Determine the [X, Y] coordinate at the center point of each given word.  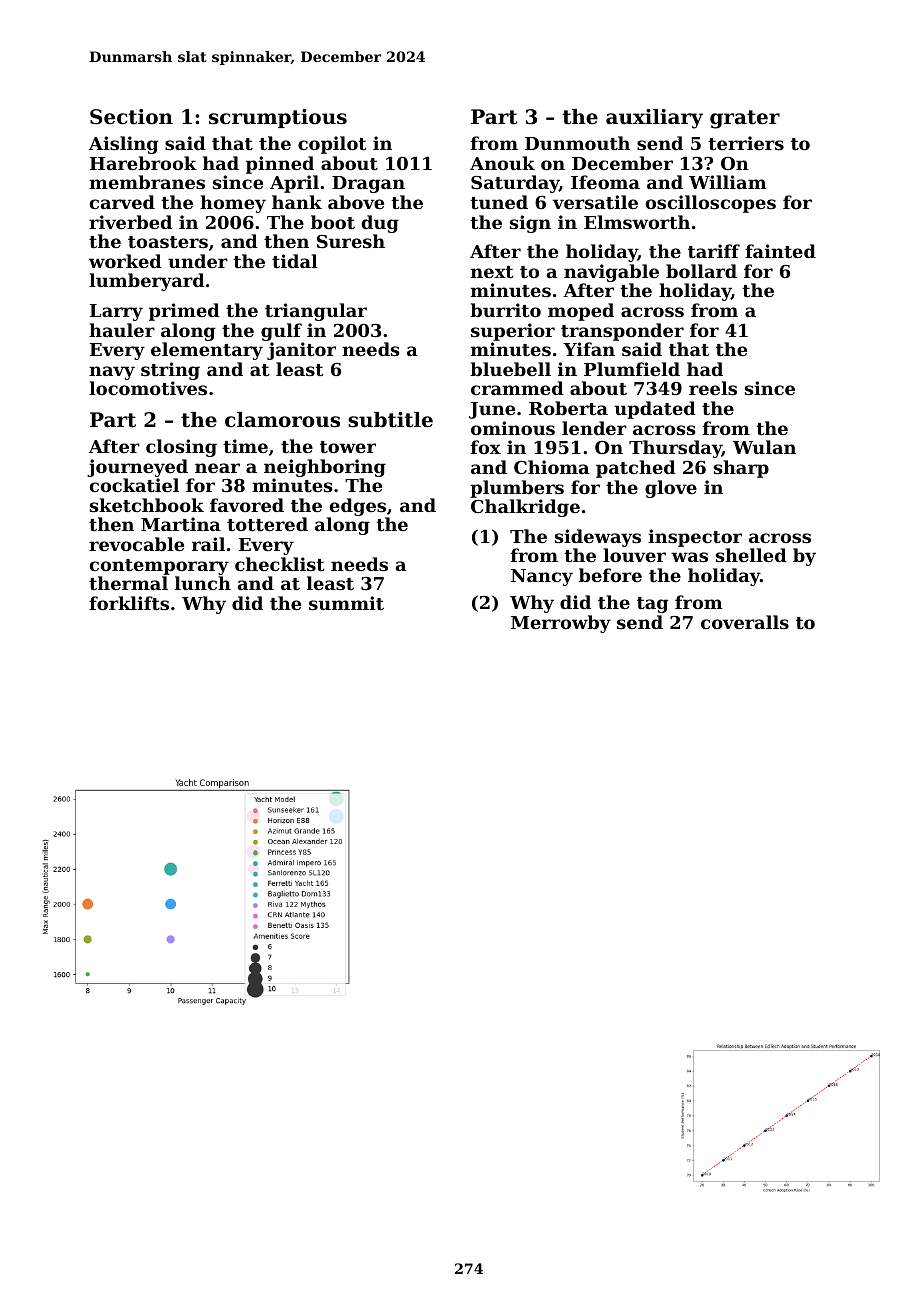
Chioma [551, 467]
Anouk [502, 163]
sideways [598, 538]
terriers [746, 143]
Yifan [589, 349]
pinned [280, 165]
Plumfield [632, 369]
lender [594, 428]
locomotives [148, 388]
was [689, 557]
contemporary [159, 567]
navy [112, 373]
